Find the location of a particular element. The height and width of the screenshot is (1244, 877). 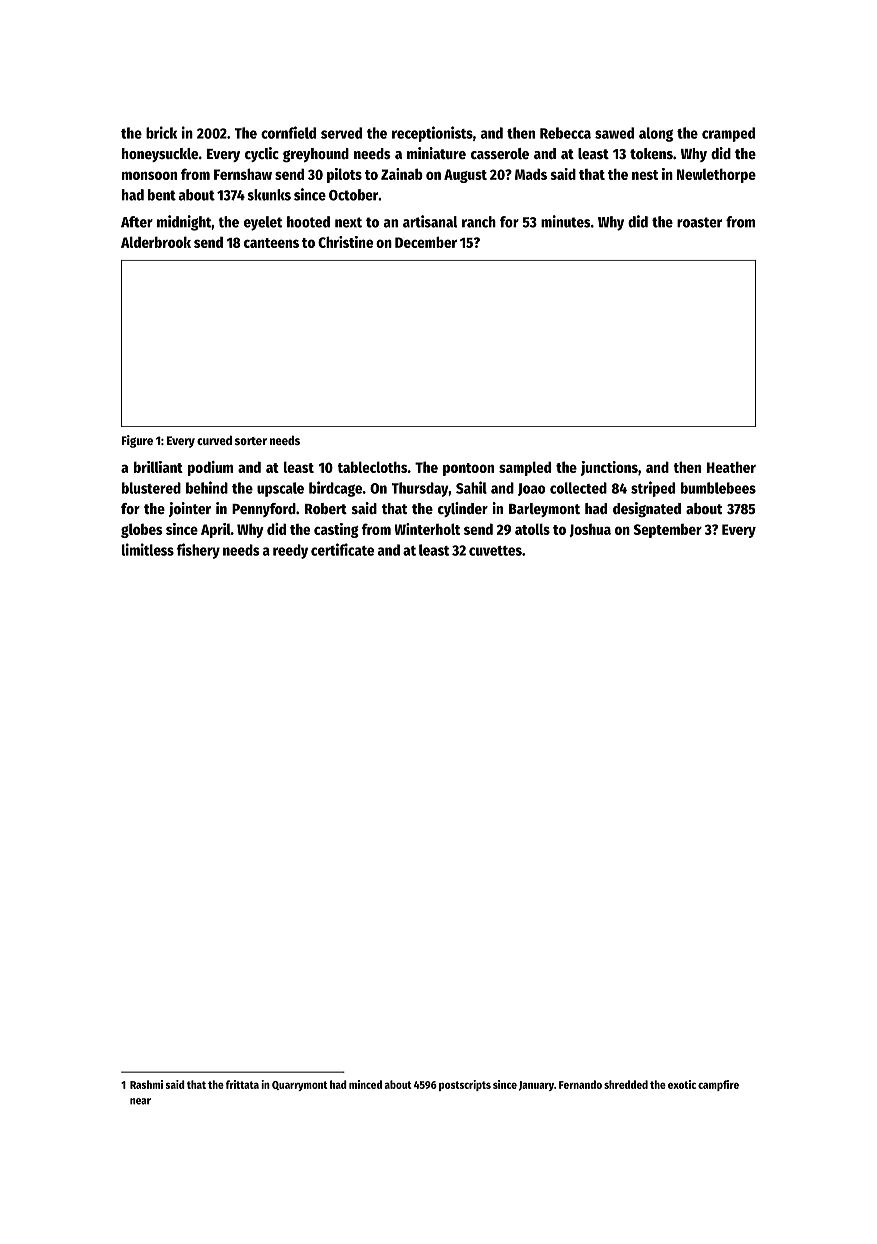

along is located at coordinates (656, 134).
